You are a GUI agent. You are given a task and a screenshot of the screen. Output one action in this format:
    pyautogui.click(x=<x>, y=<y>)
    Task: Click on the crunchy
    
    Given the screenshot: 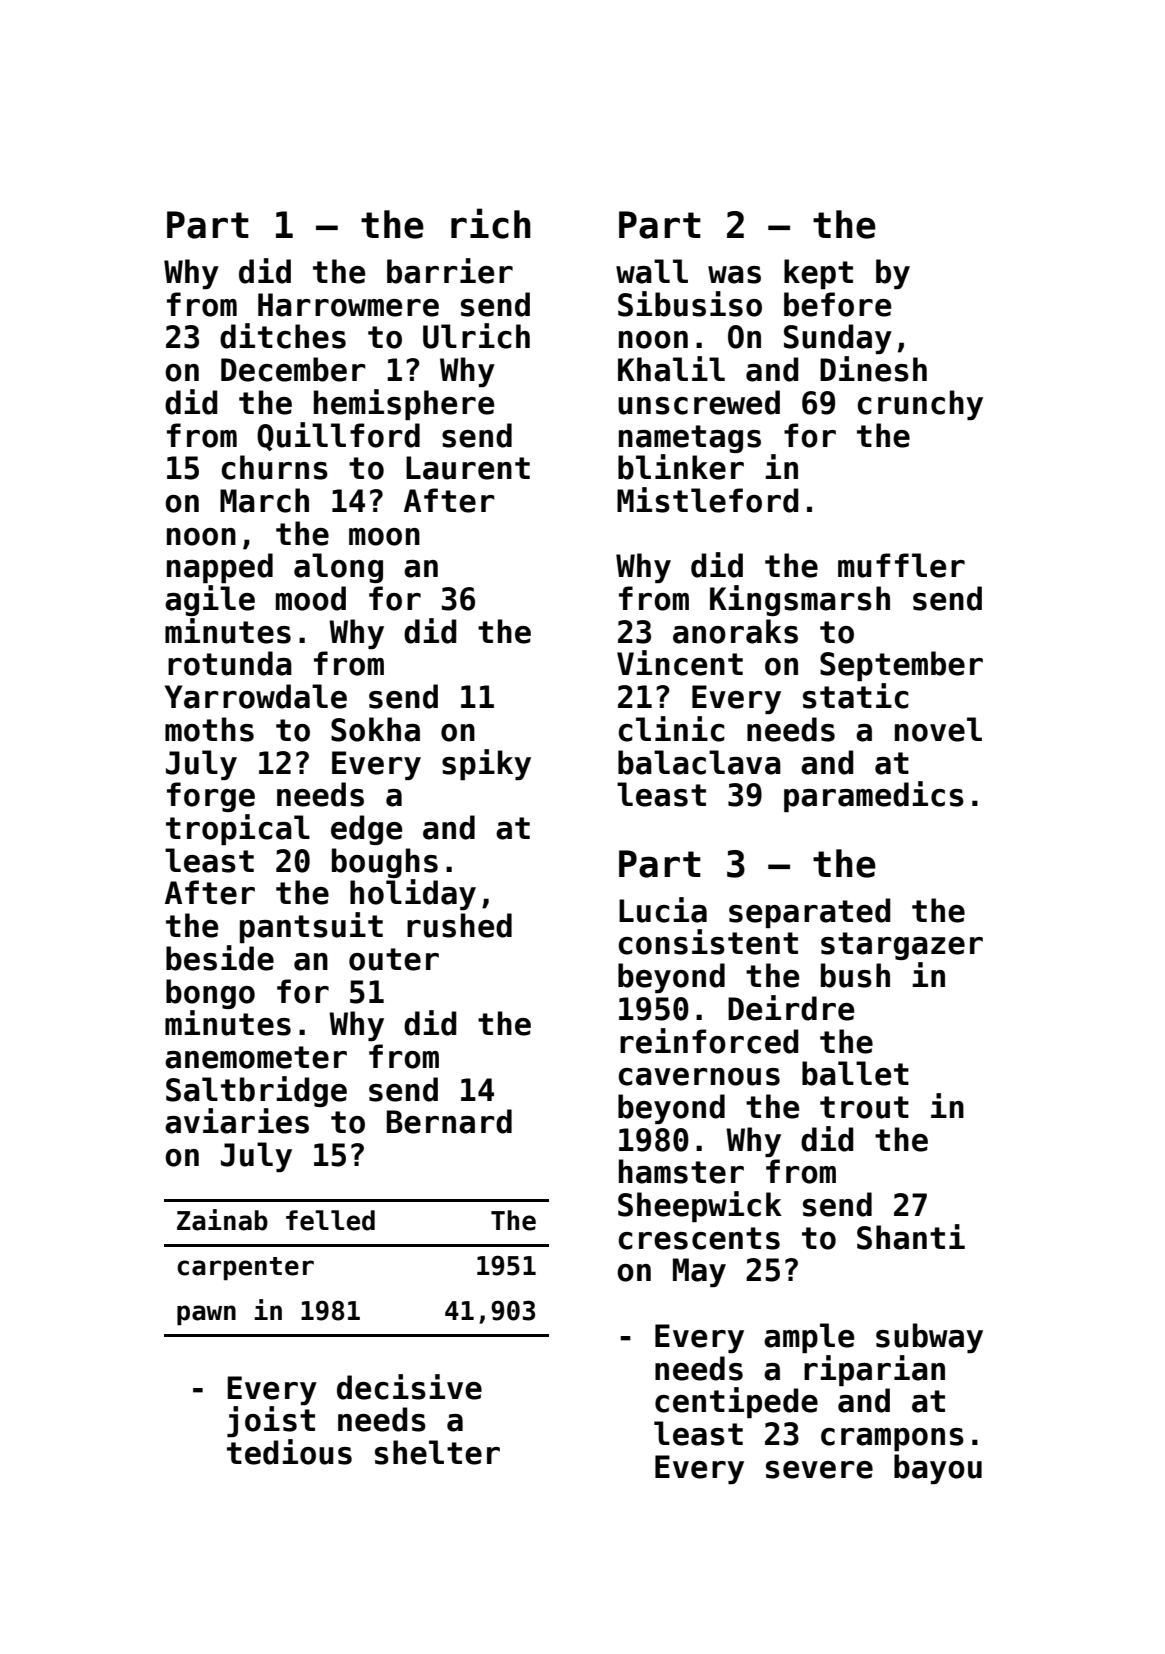 What is the action you would take?
    pyautogui.click(x=920, y=405)
